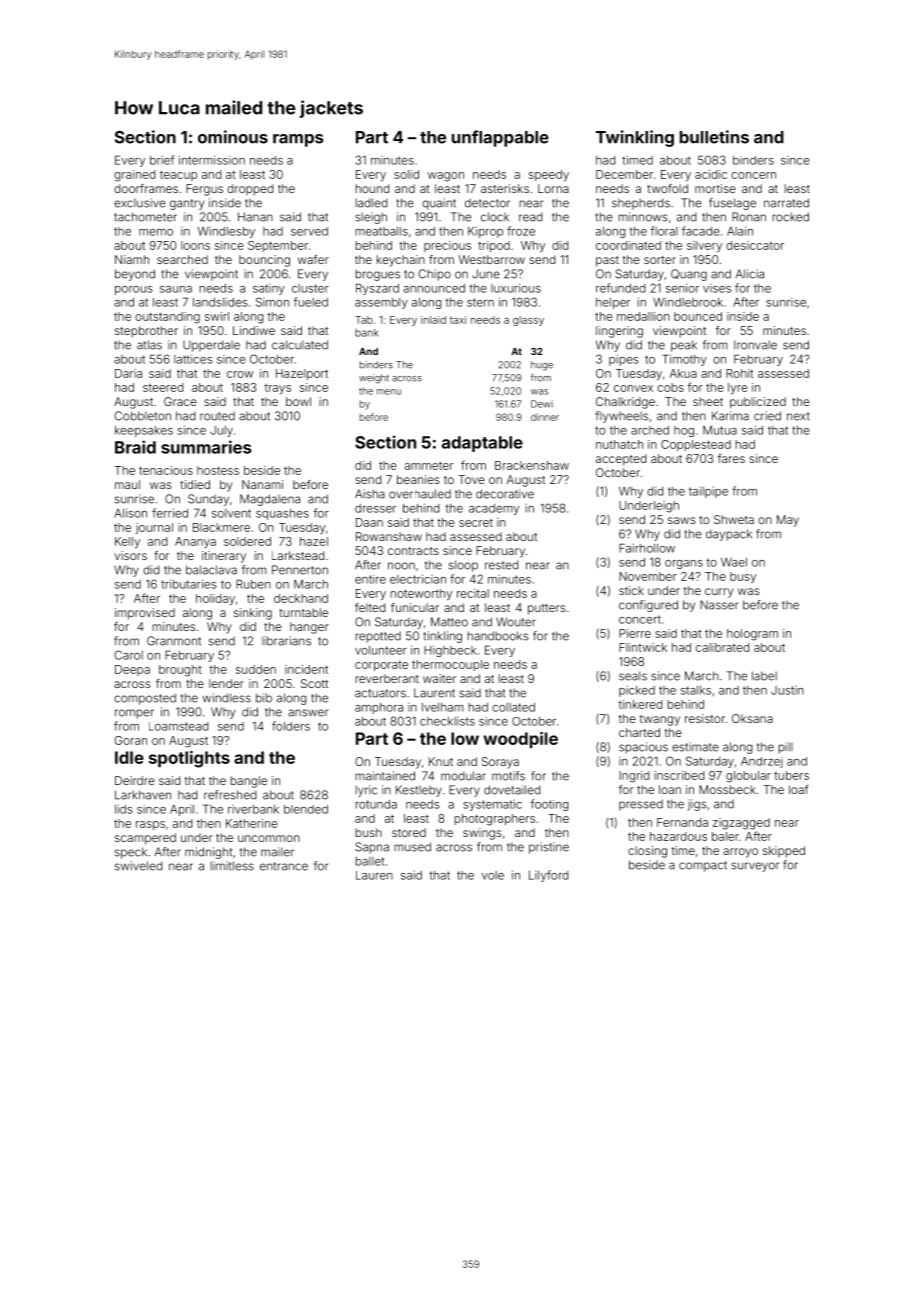 This page has width=924, height=1308. Describe the element at coordinates (500, 138) in the page. I see `unflappable` at that location.
